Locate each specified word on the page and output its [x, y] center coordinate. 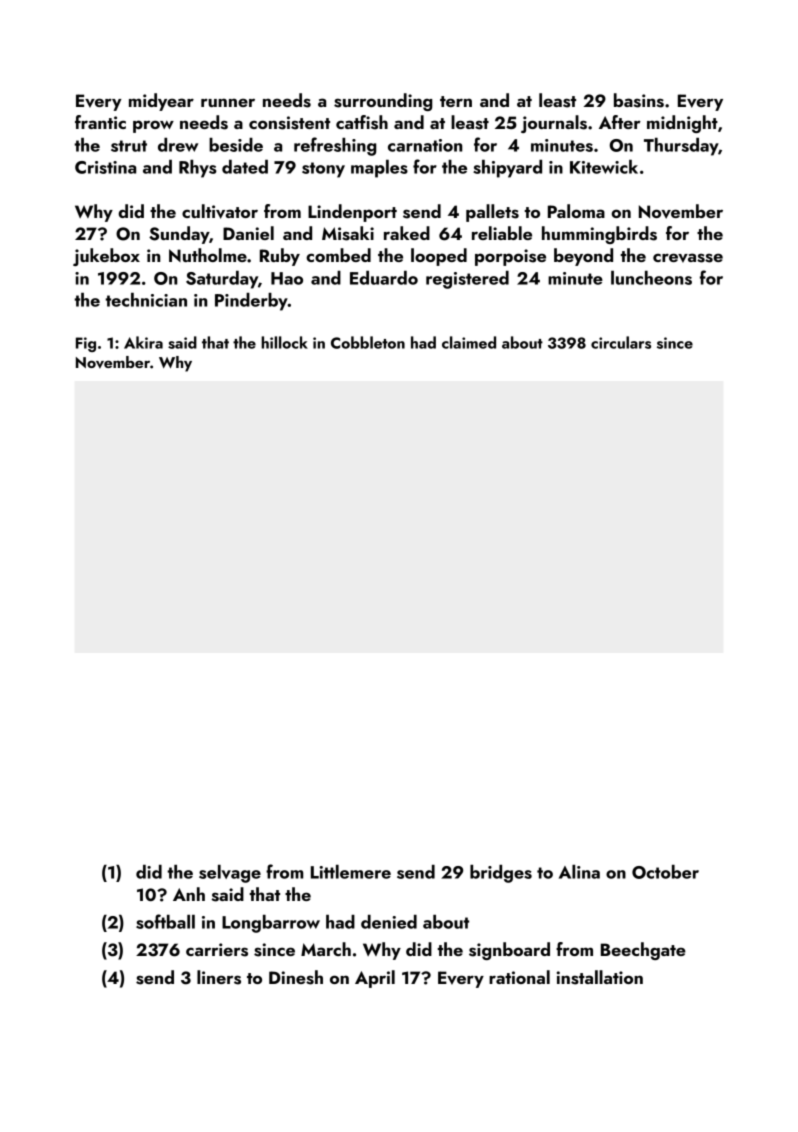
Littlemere [351, 872]
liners [219, 977]
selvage [230, 874]
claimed [469, 342]
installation [600, 977]
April [375, 979]
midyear [161, 102]
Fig [86, 344]
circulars [621, 342]
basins [639, 100]
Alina [579, 872]
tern [456, 101]
